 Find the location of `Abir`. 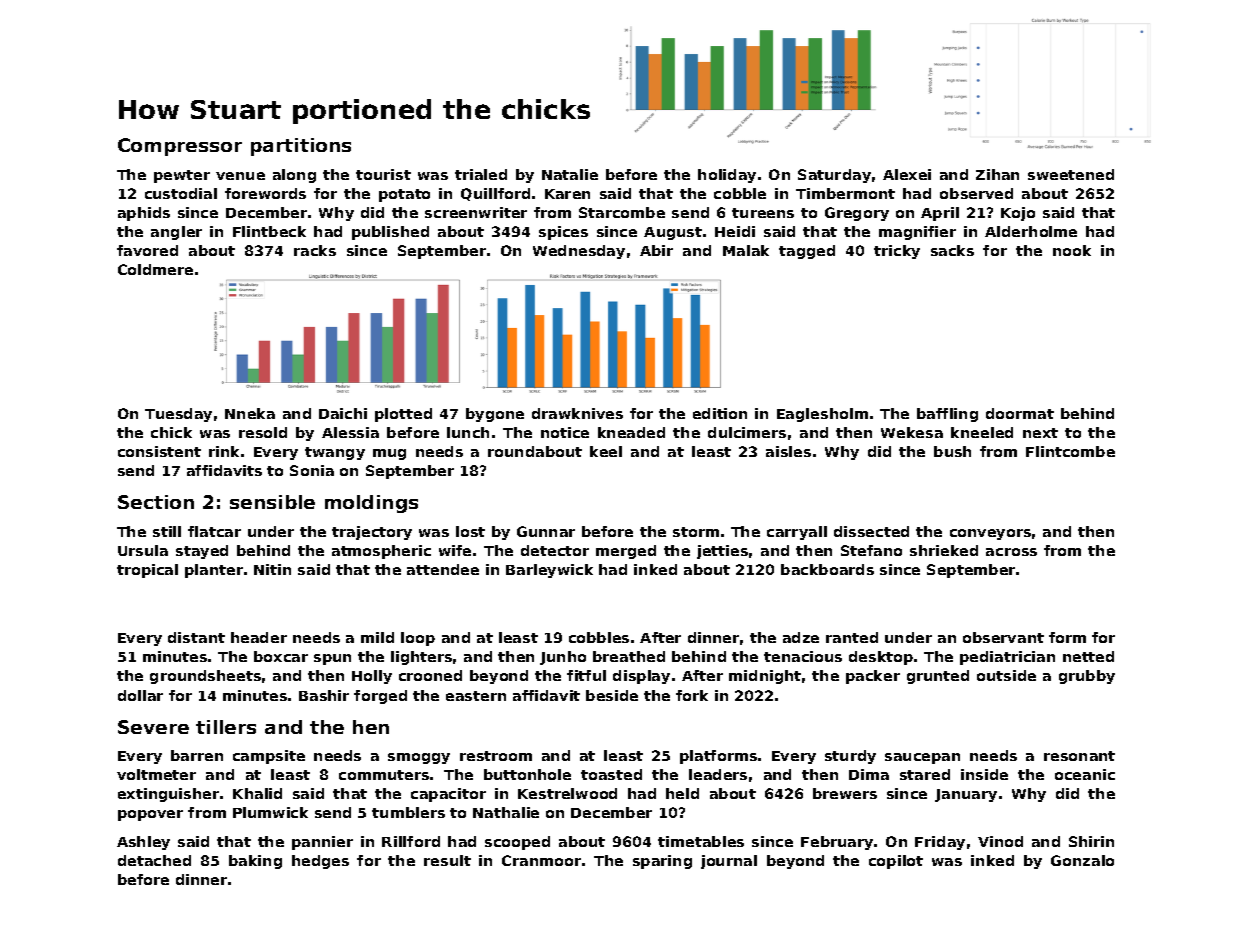

Abir is located at coordinates (656, 250).
